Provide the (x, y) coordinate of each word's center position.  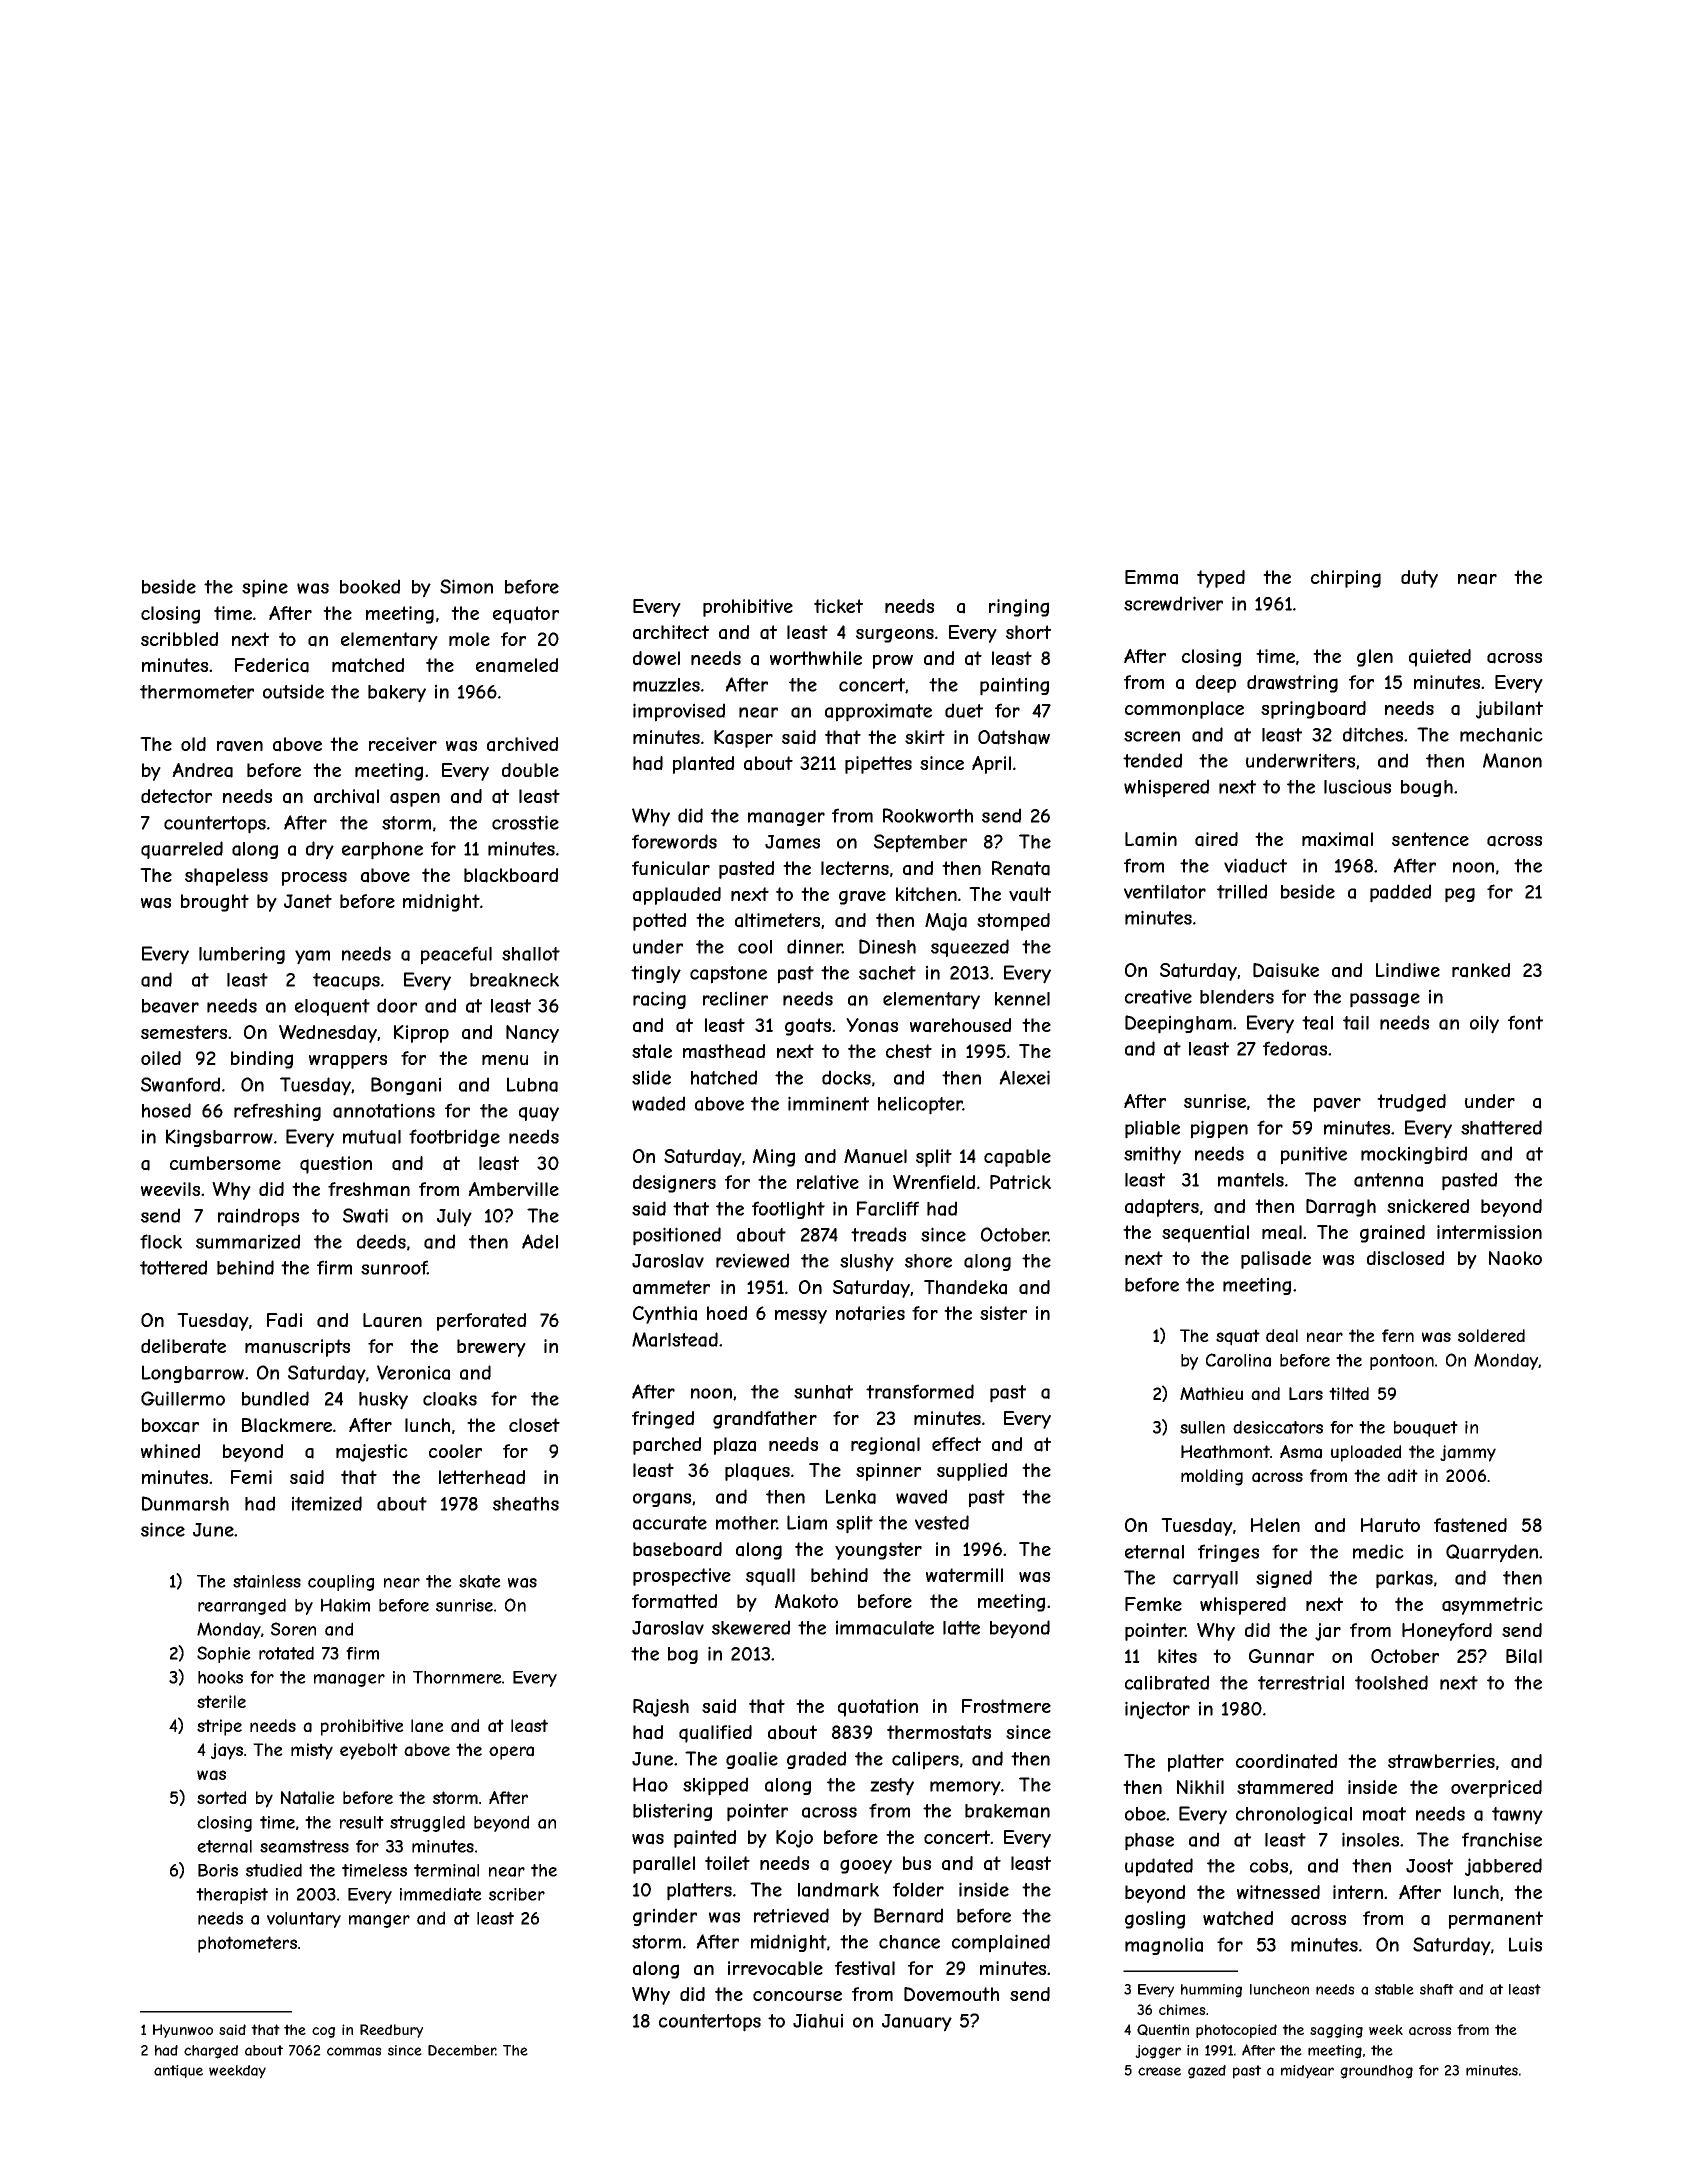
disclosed (1405, 1258)
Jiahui (818, 2020)
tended (1152, 760)
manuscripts (297, 1348)
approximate (878, 712)
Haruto (1390, 1525)
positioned (677, 1236)
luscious (1357, 786)
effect (956, 1444)
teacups (346, 982)
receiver (403, 744)
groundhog (1376, 2072)
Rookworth (928, 815)
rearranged (242, 1606)
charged (211, 2052)
